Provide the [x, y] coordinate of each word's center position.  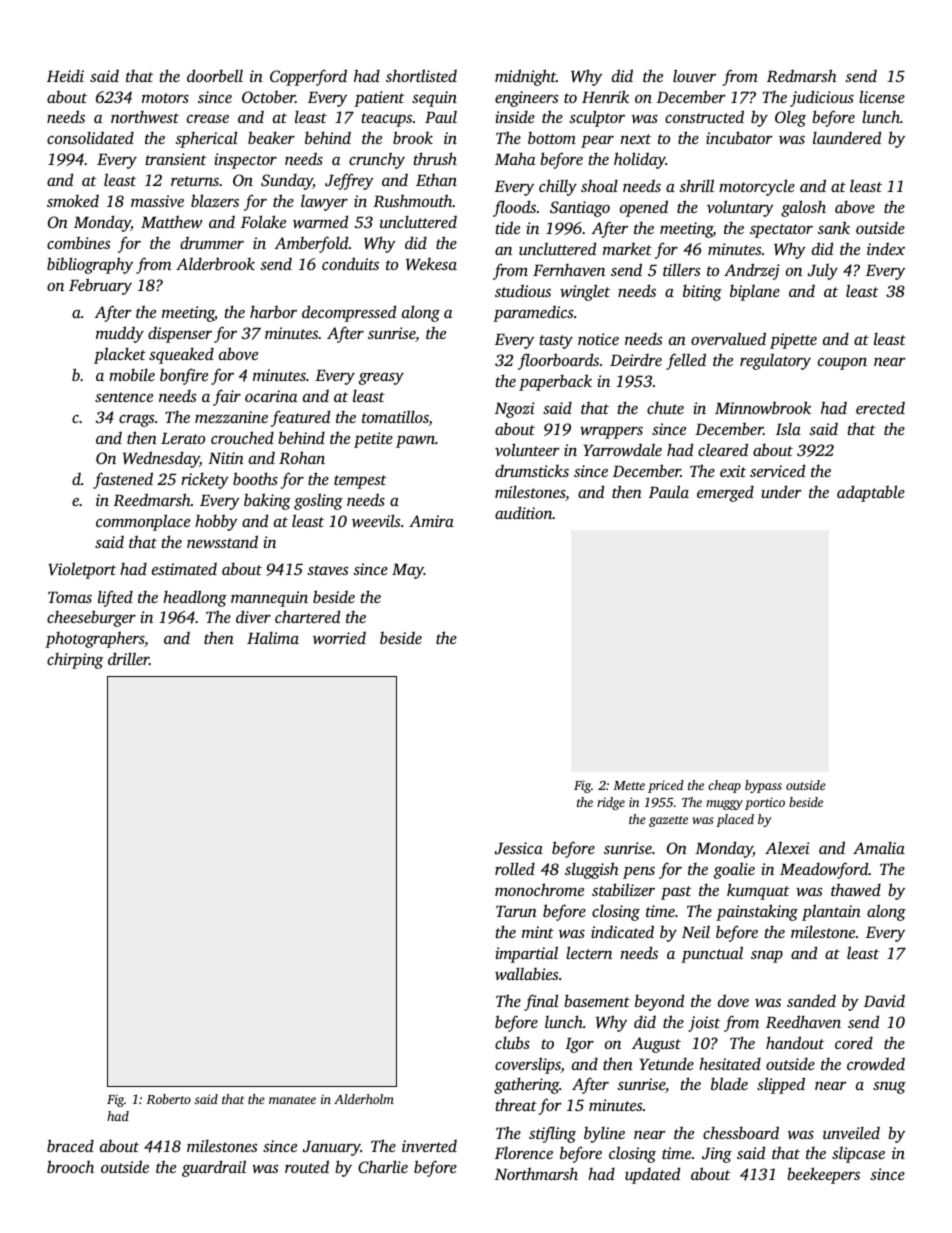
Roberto [168, 1099]
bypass [763, 786]
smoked [73, 200]
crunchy [377, 160]
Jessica [519, 848]
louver [694, 75]
